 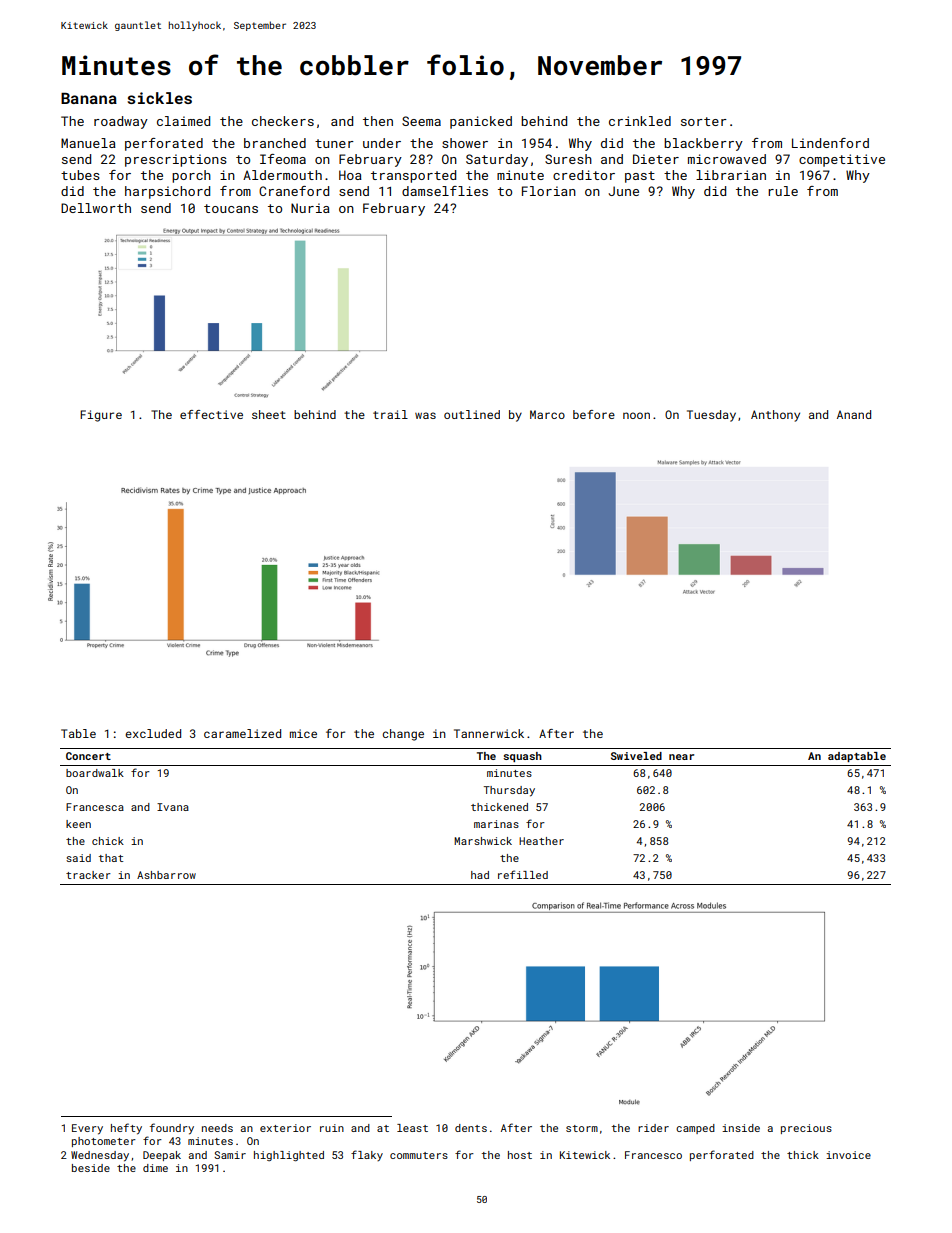 I want to click on excluded, so click(x=153, y=733).
